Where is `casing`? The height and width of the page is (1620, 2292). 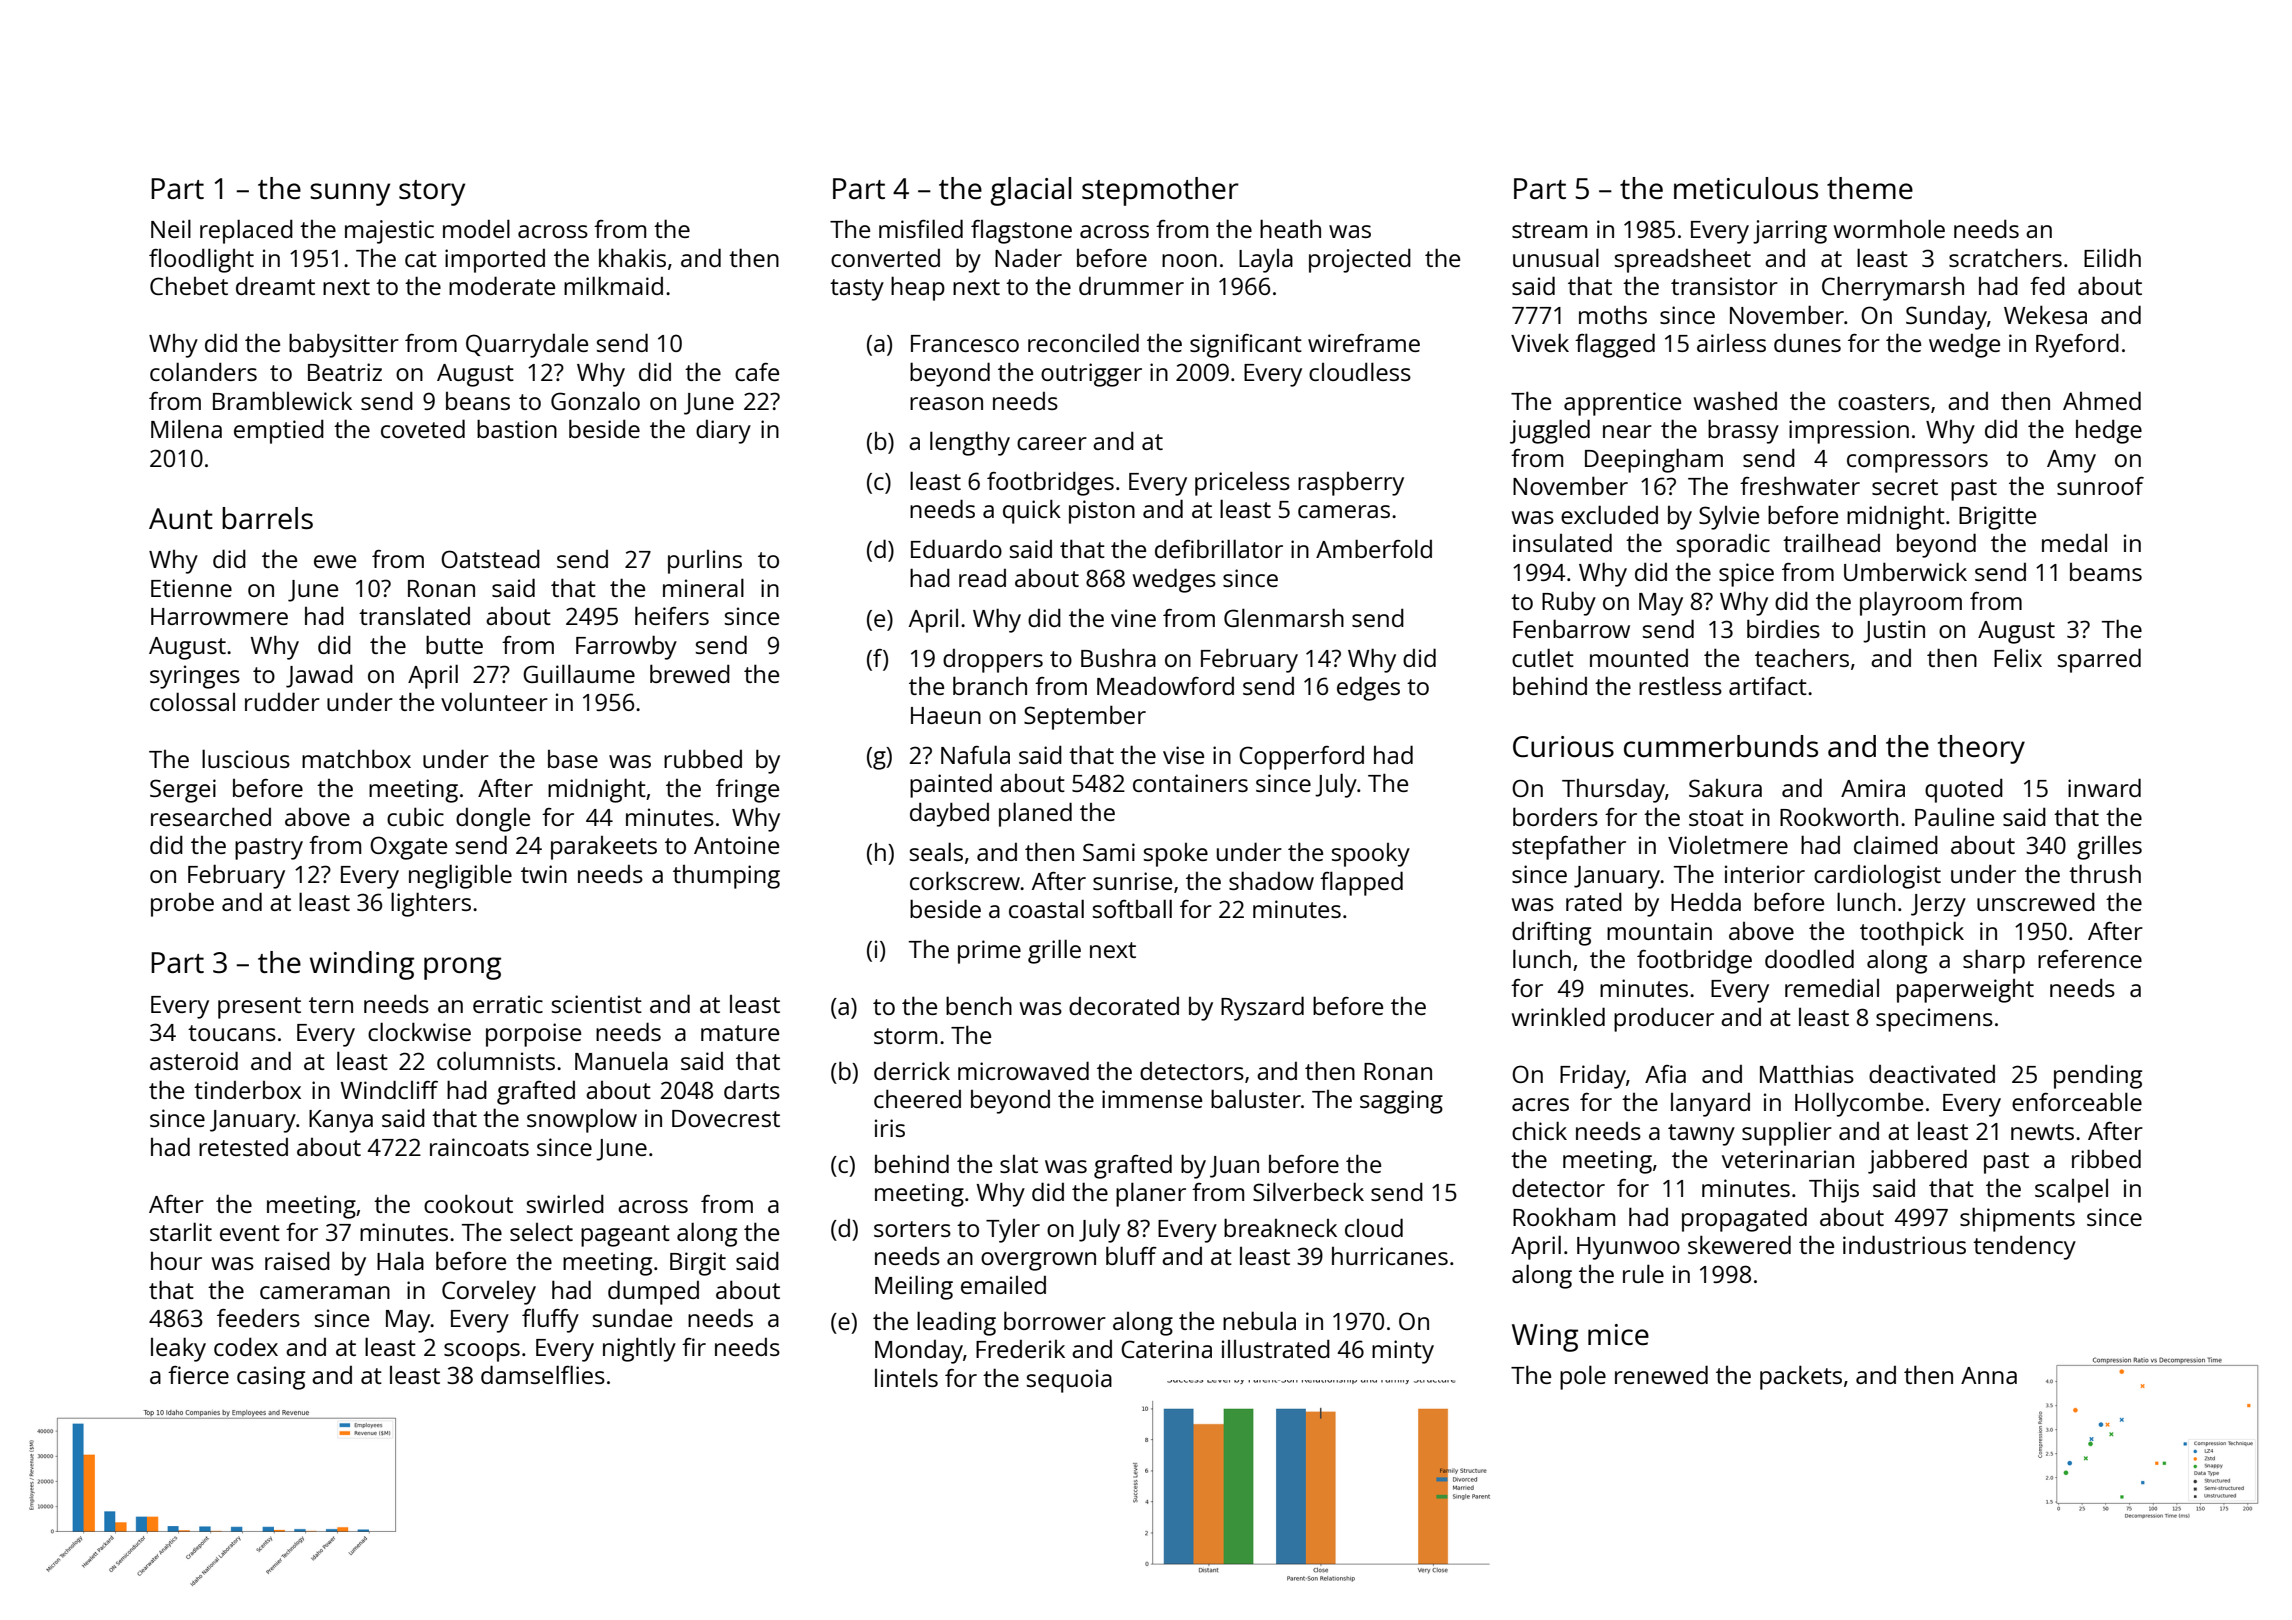
casing is located at coordinates (271, 1378).
